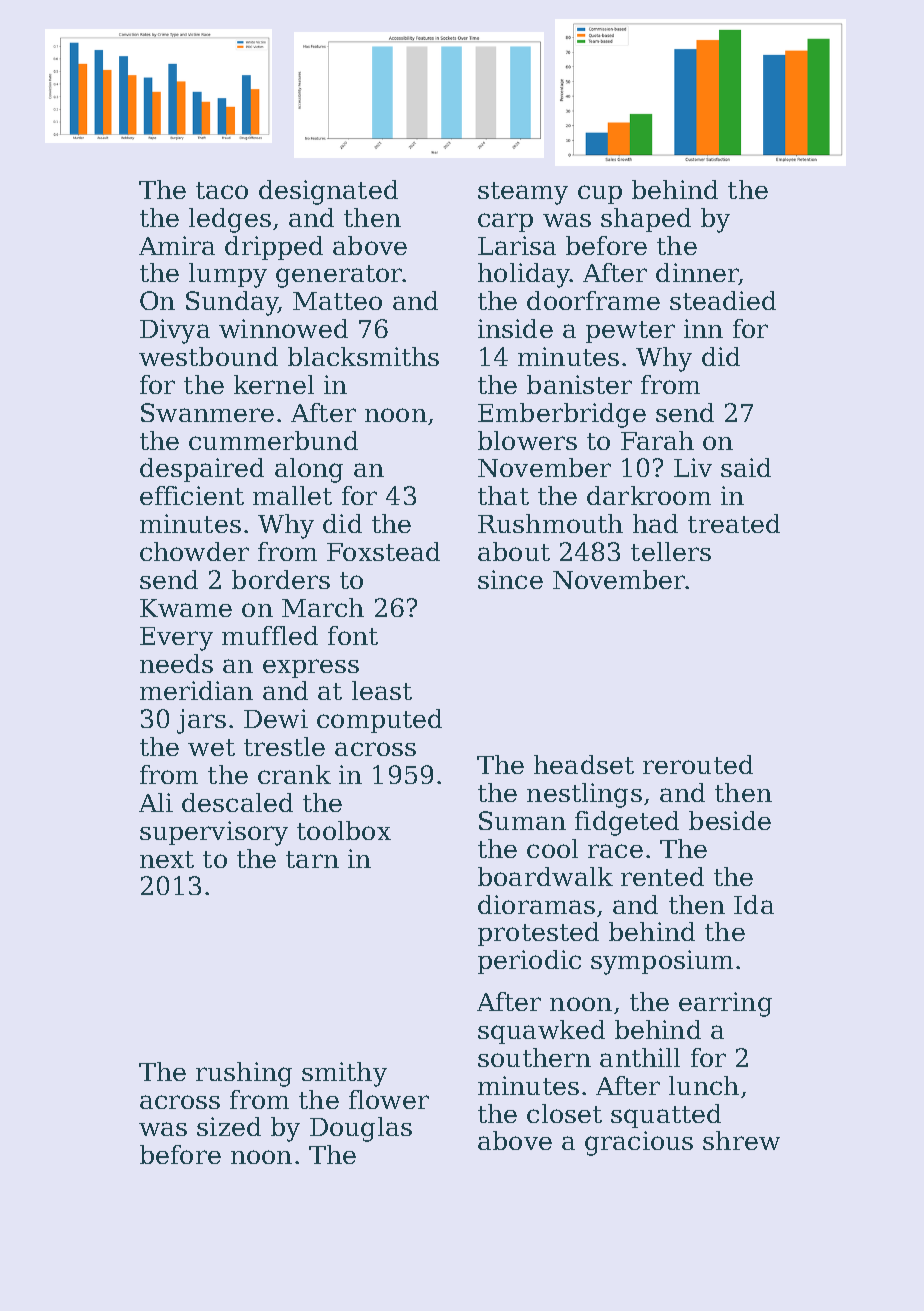 The width and height of the document is (924, 1311). I want to click on jars, so click(201, 721).
